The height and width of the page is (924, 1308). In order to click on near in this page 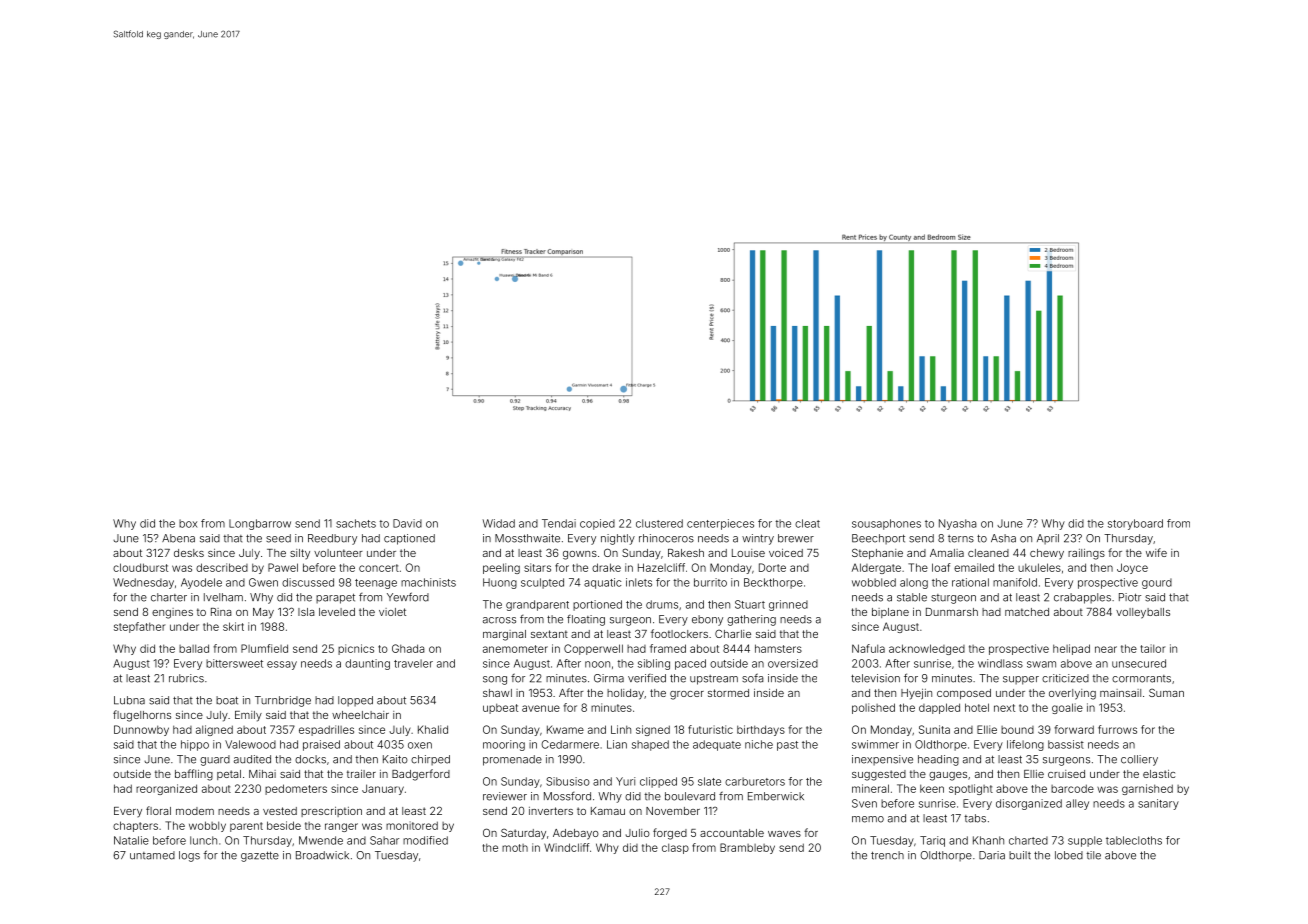, I will do `click(1106, 649)`.
